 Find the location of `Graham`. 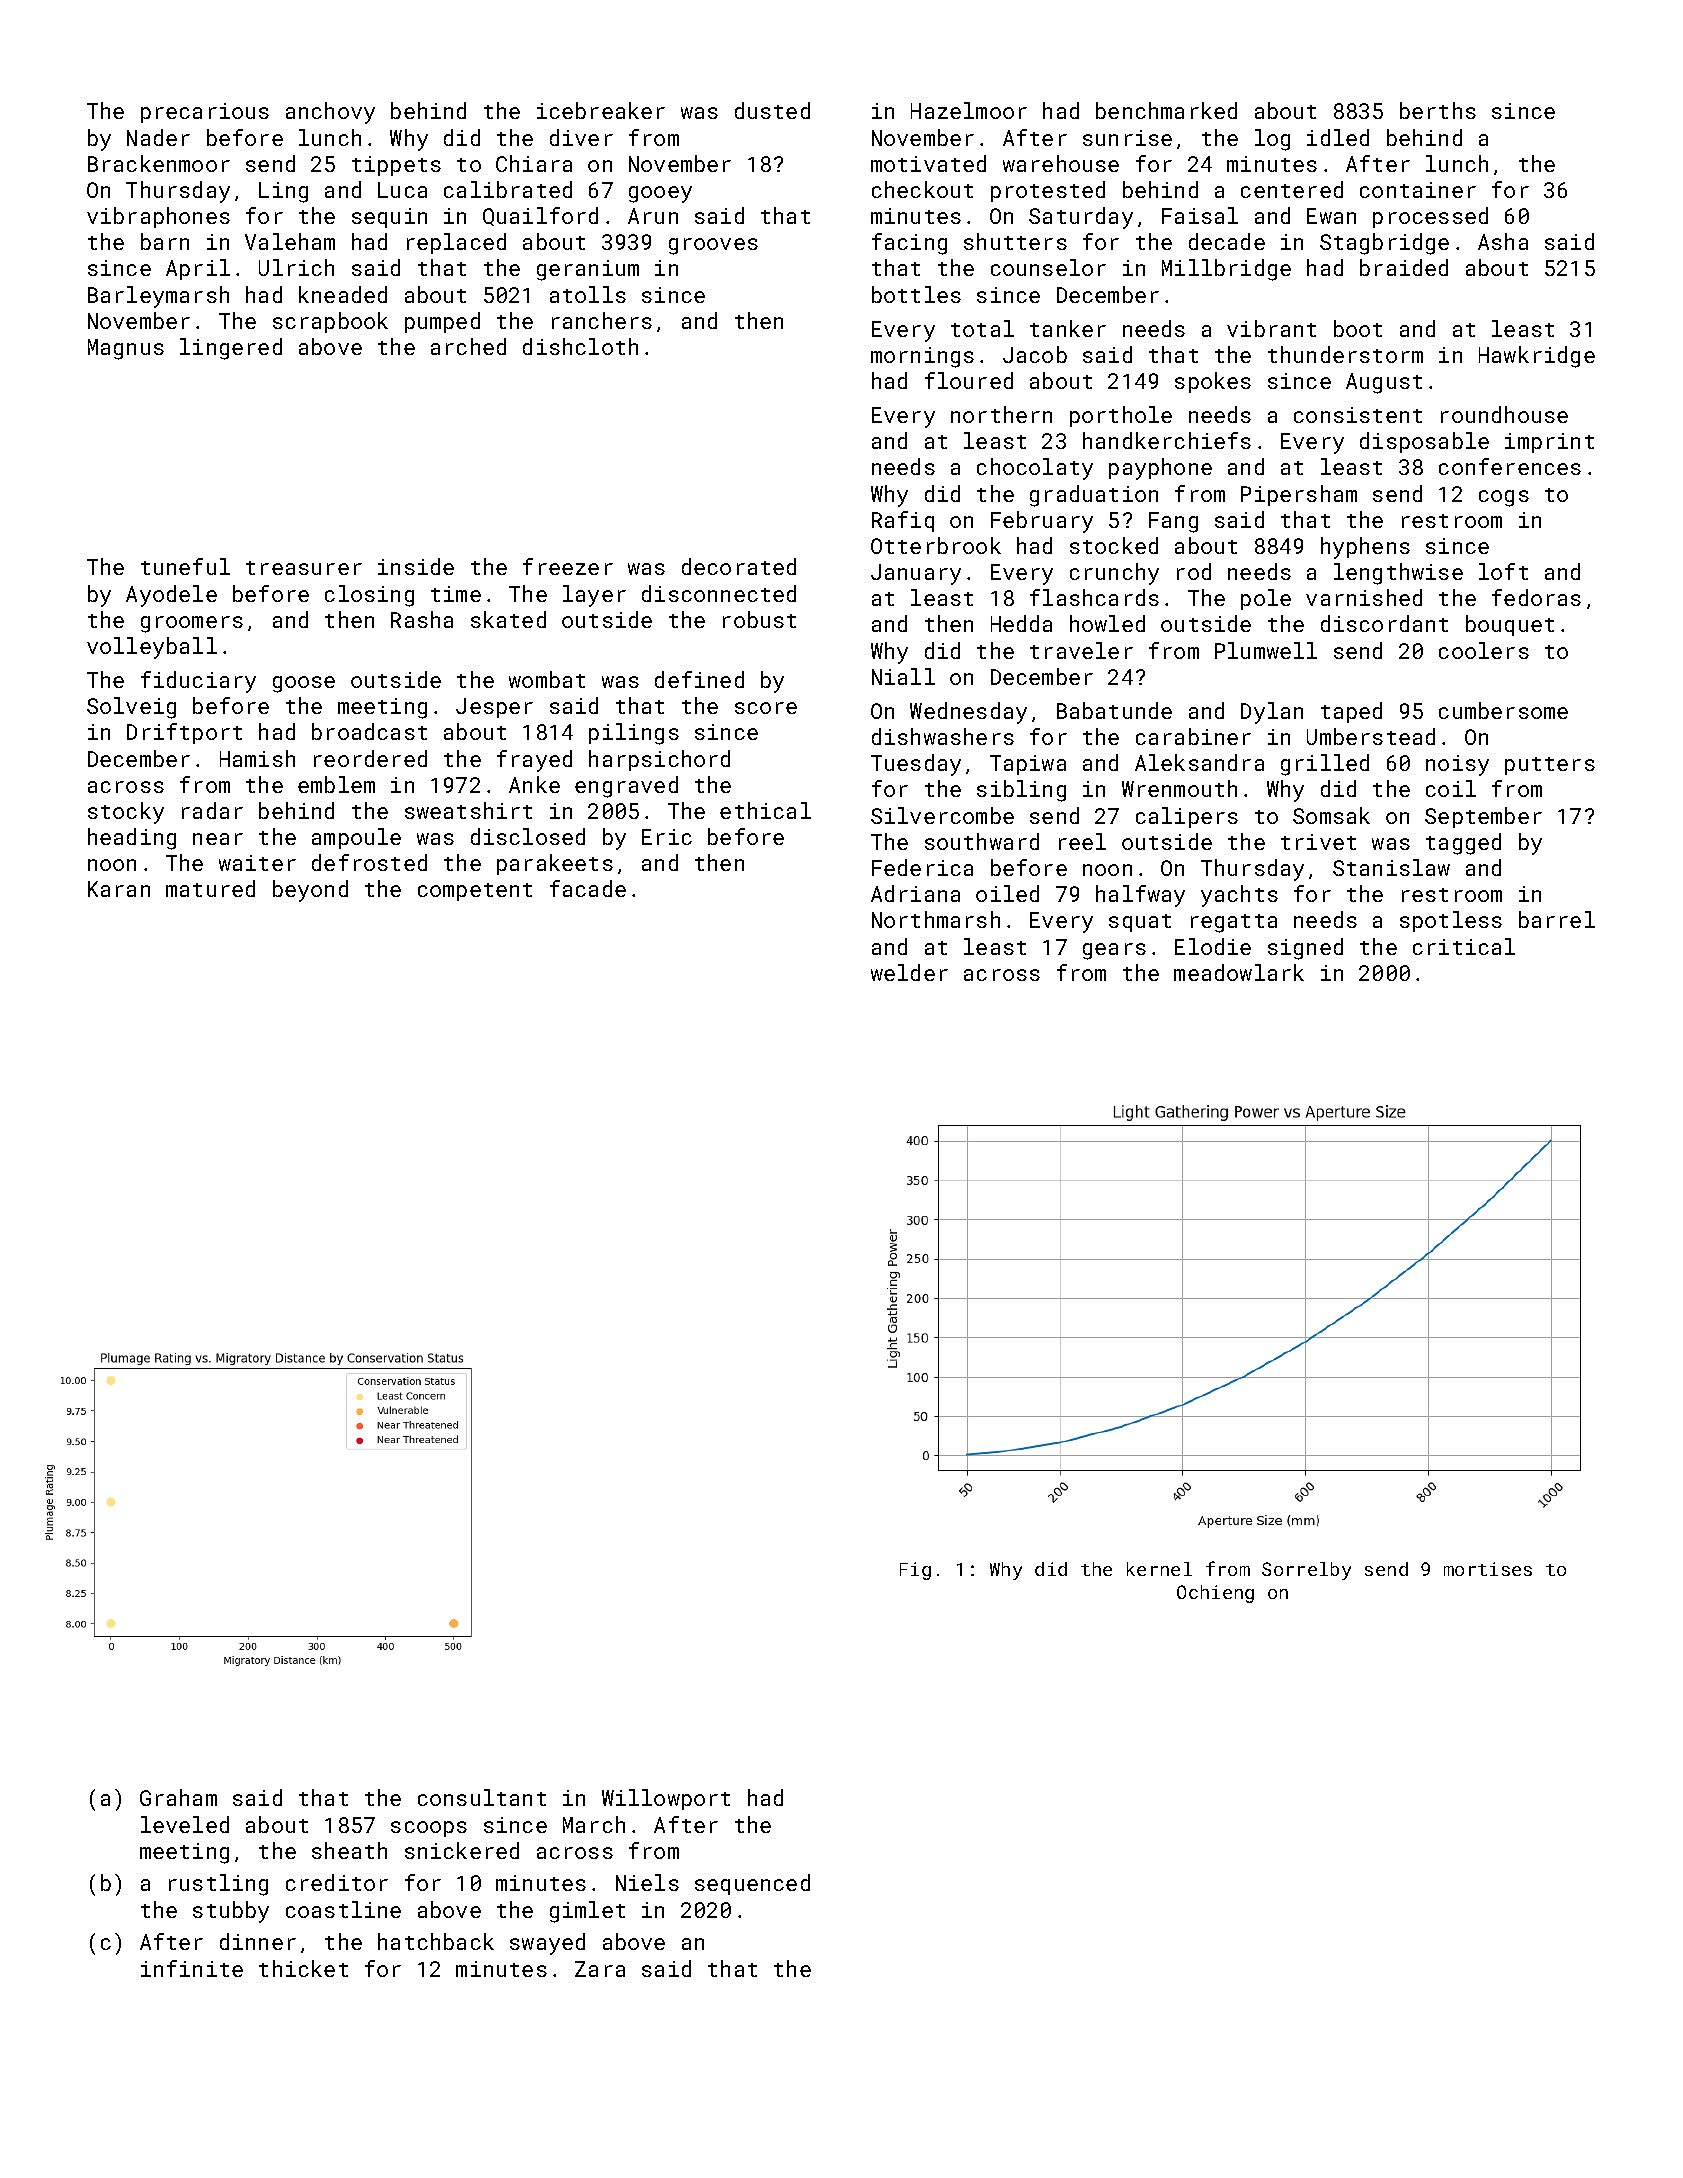

Graham is located at coordinates (178, 1797).
